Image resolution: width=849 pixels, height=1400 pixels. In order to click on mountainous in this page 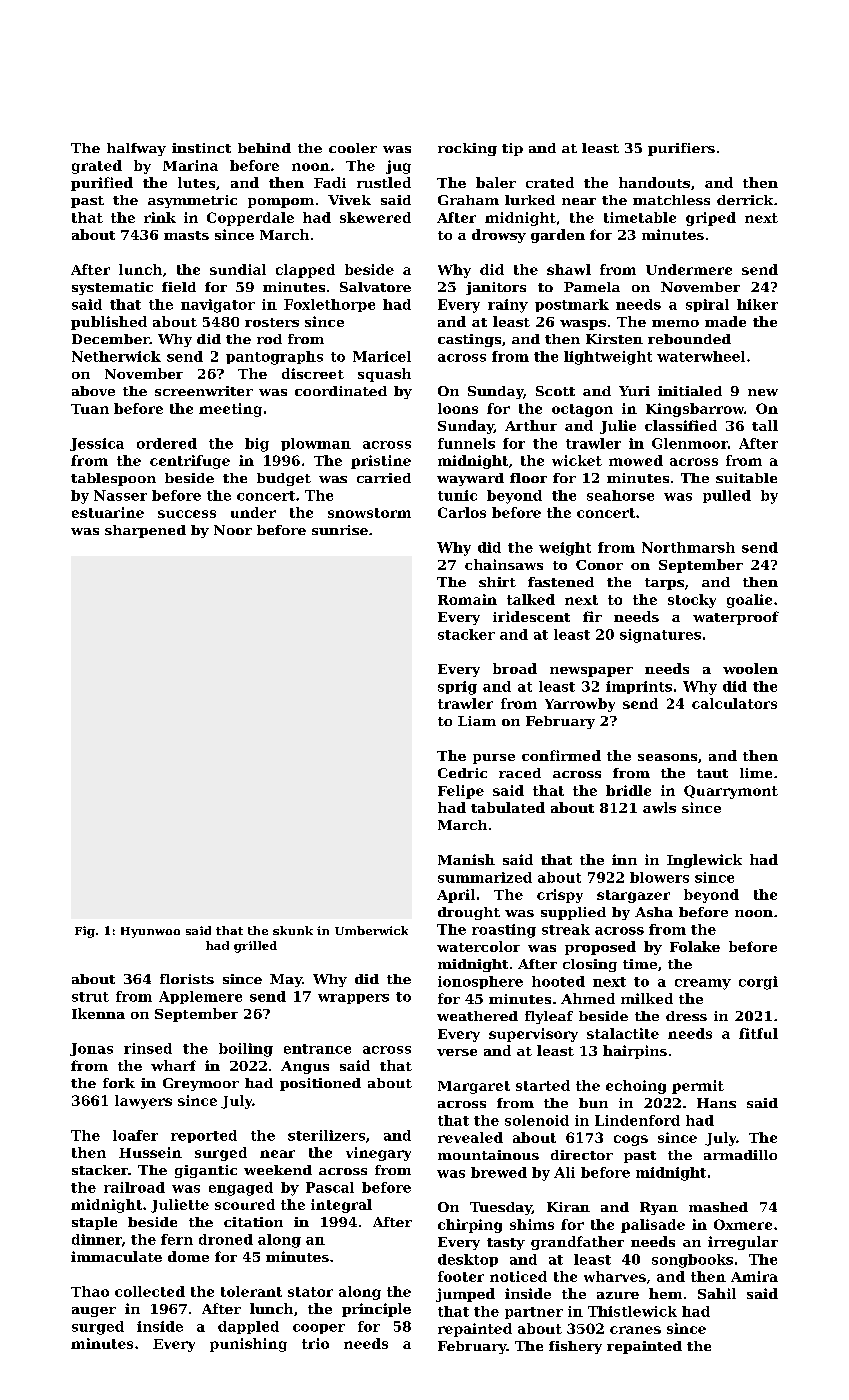, I will do `click(488, 1155)`.
